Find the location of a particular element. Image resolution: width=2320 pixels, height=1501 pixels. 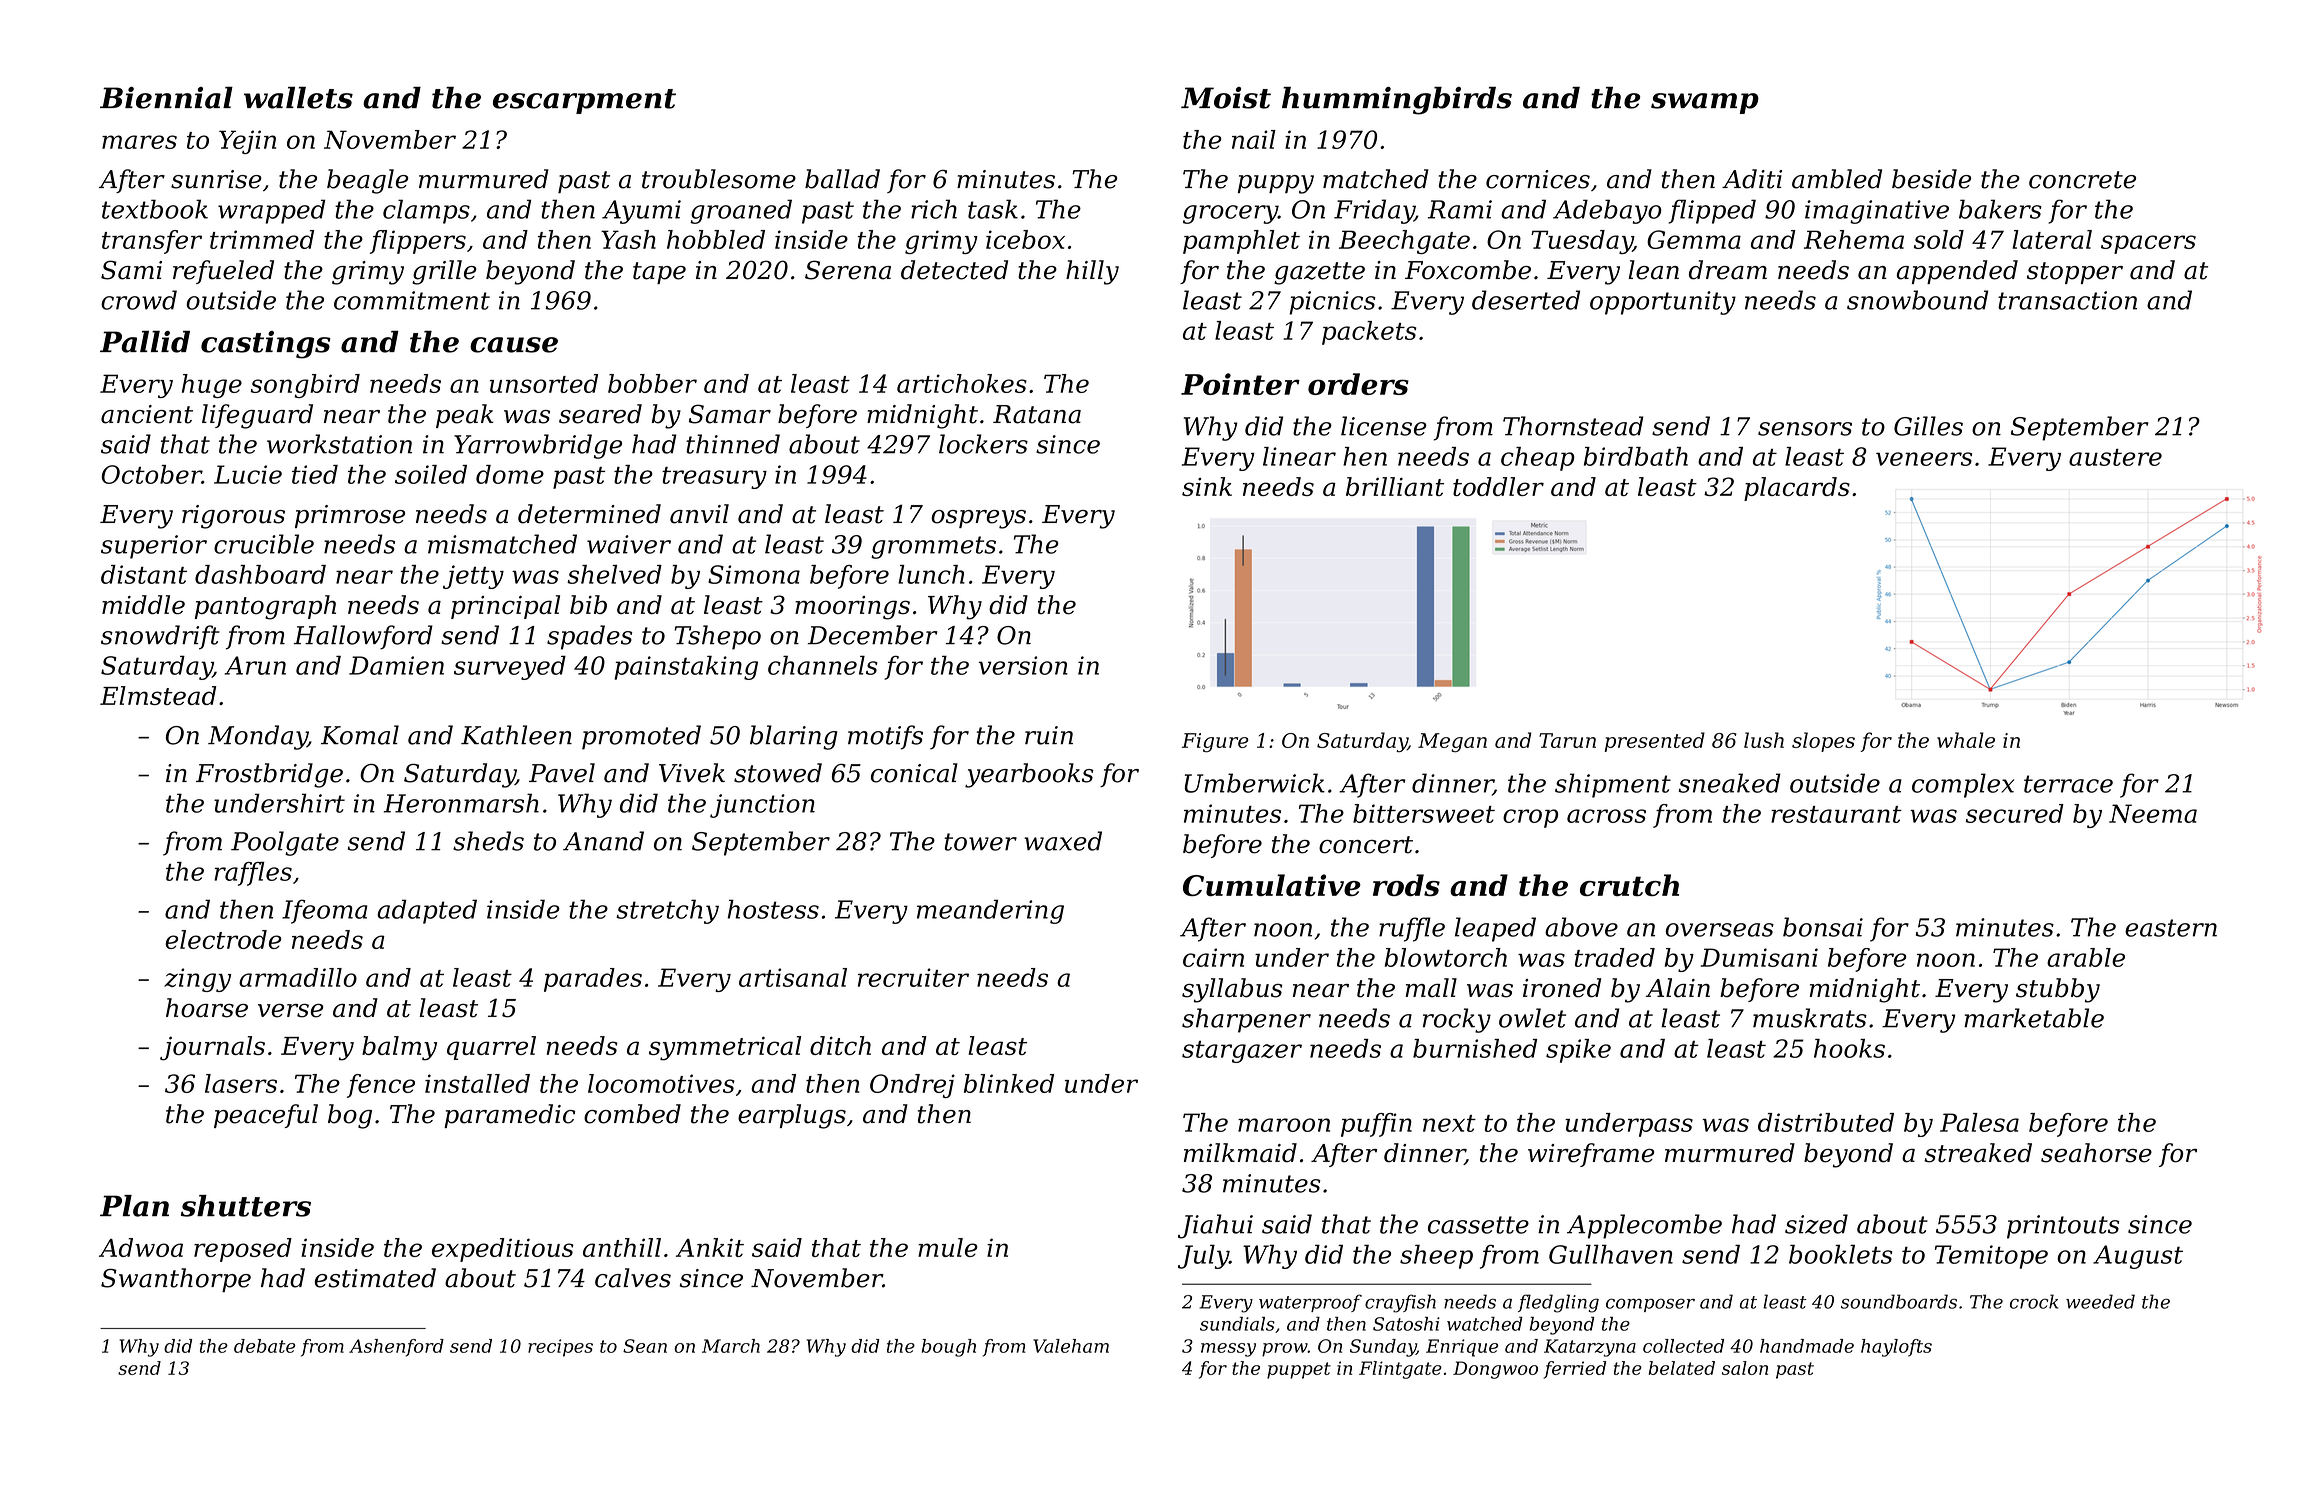

Frostbridge is located at coordinates (269, 775).
